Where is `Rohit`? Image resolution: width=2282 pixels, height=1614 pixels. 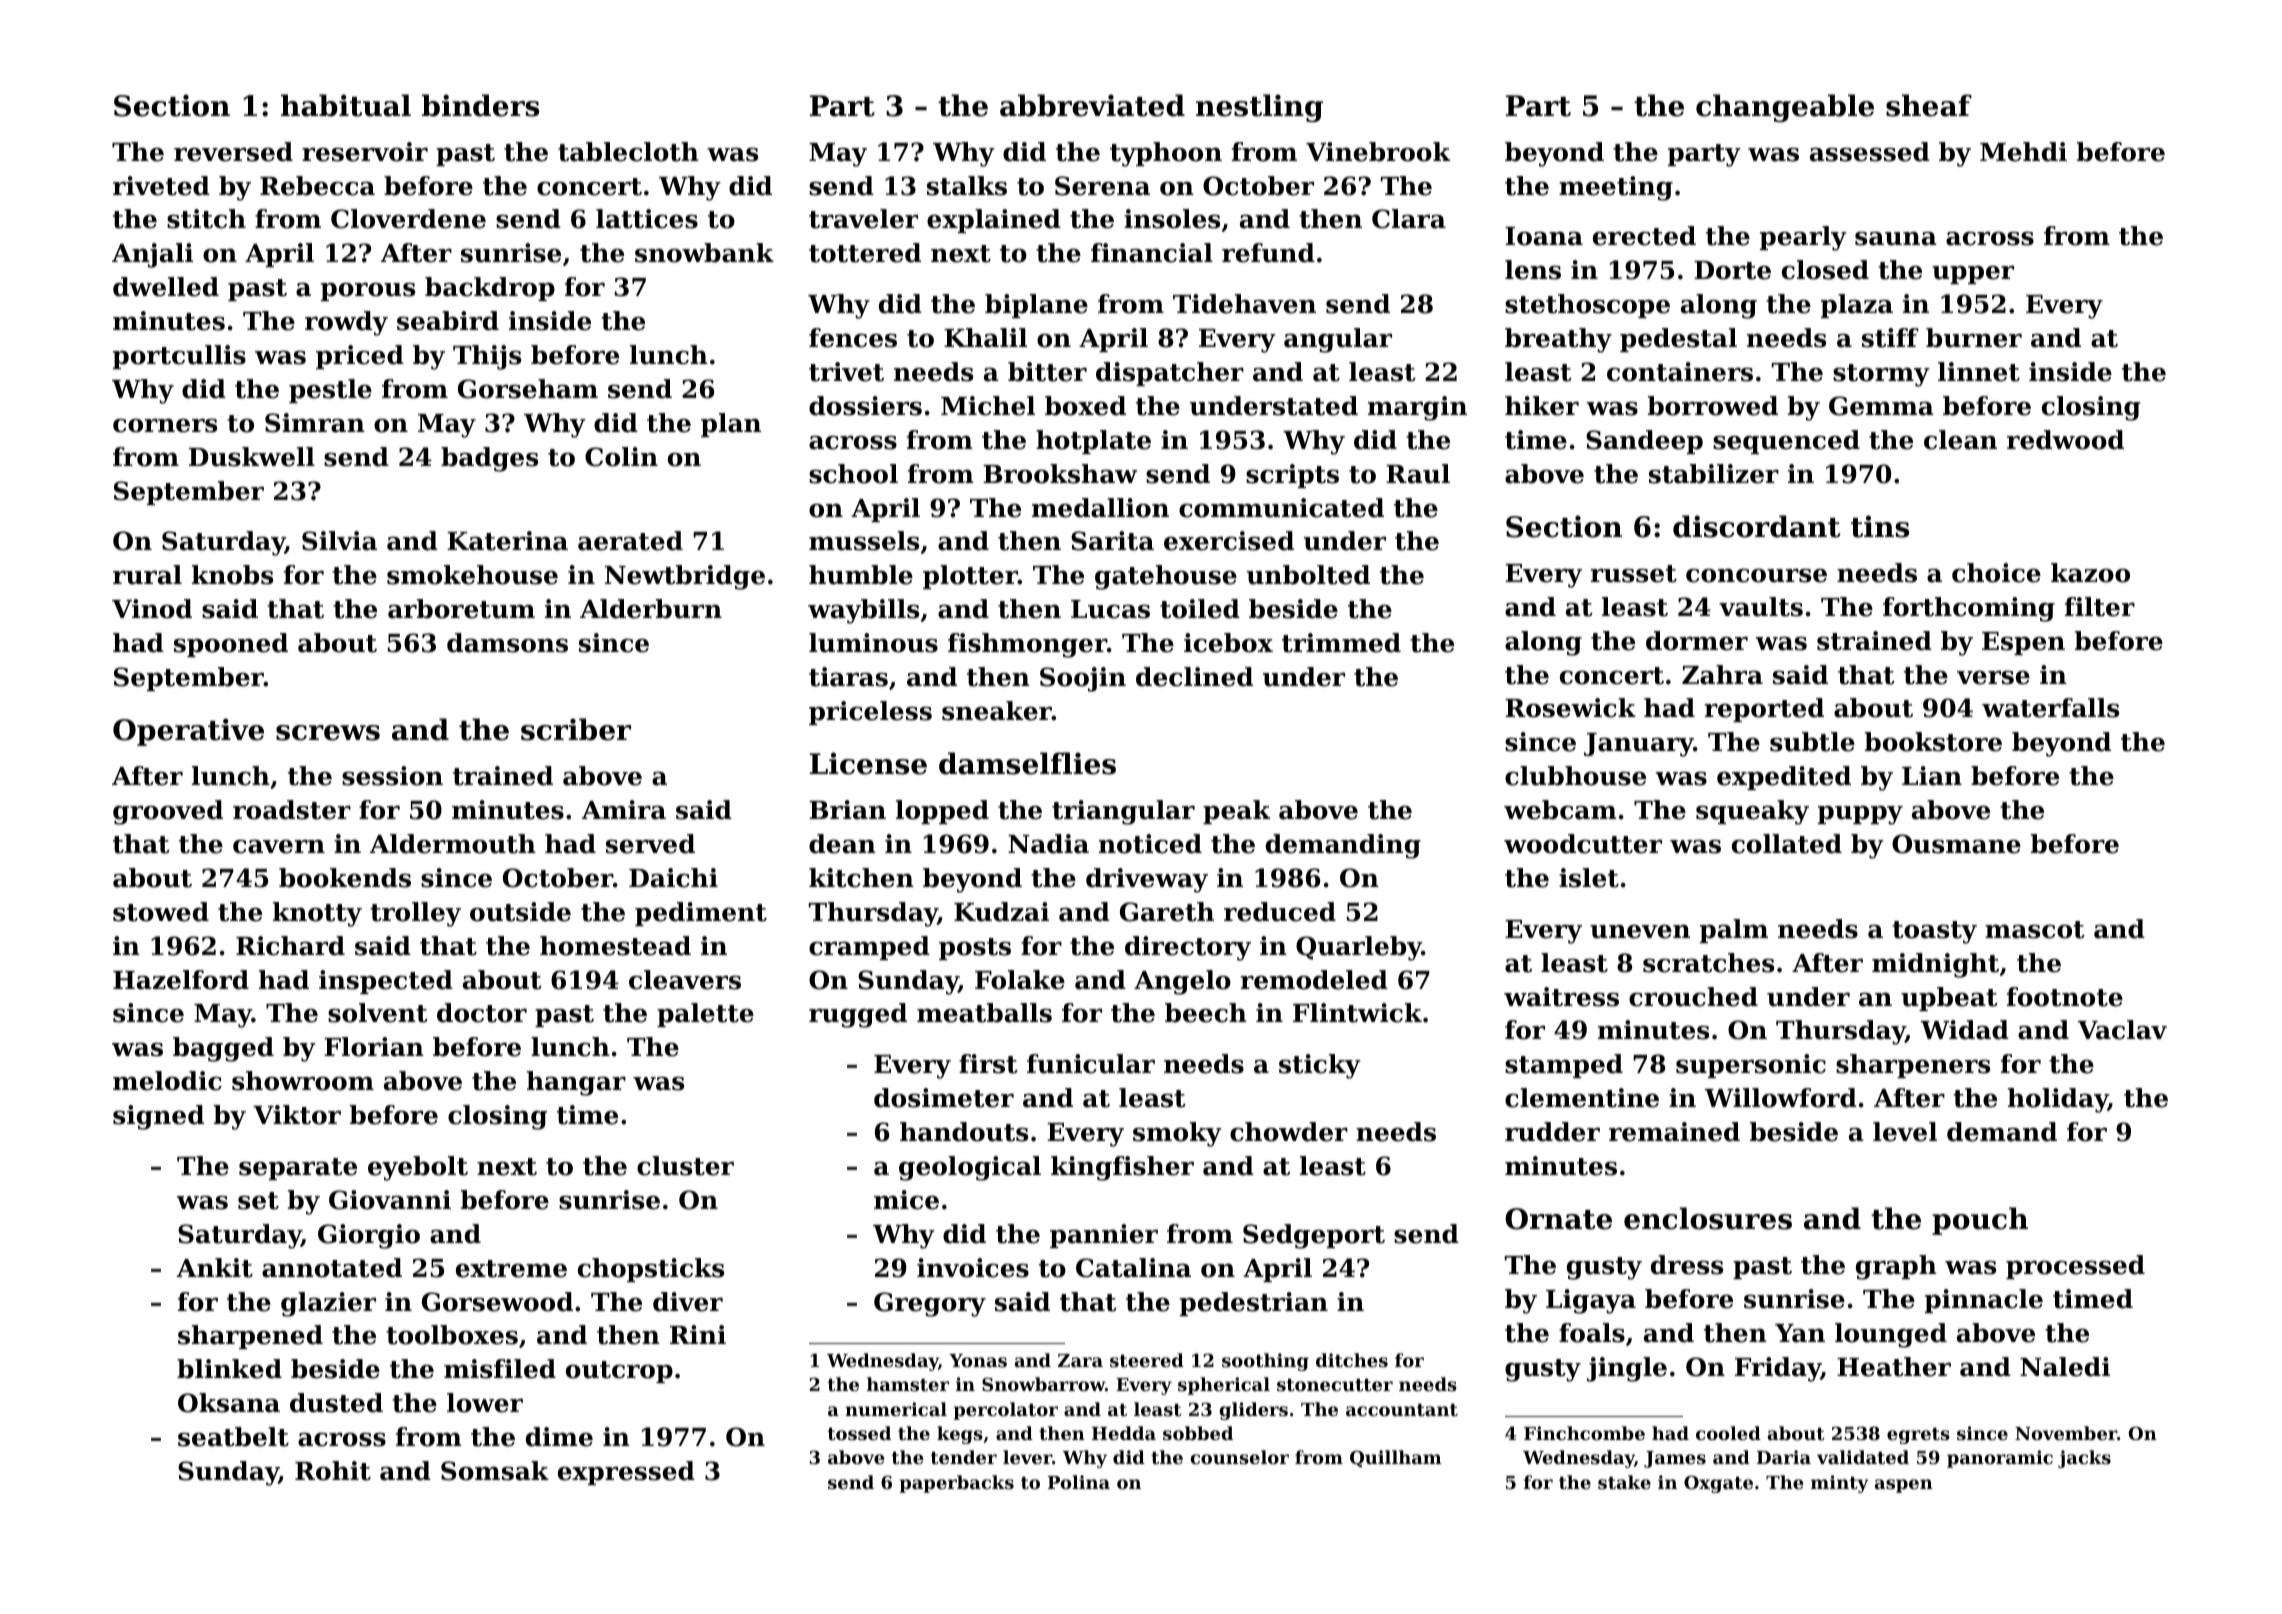
Rohit is located at coordinates (333, 1471).
